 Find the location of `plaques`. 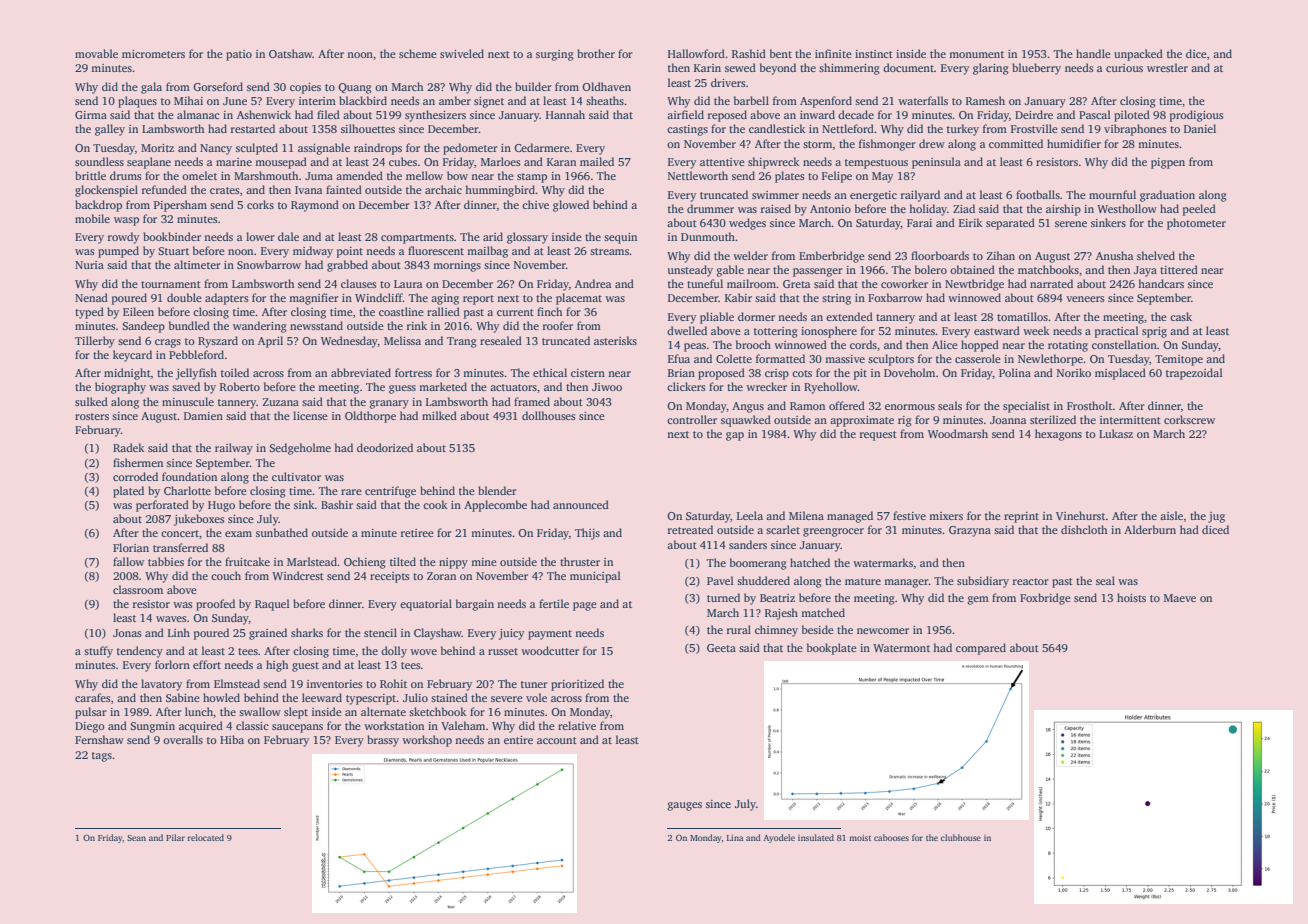

plaques is located at coordinates (137, 102).
